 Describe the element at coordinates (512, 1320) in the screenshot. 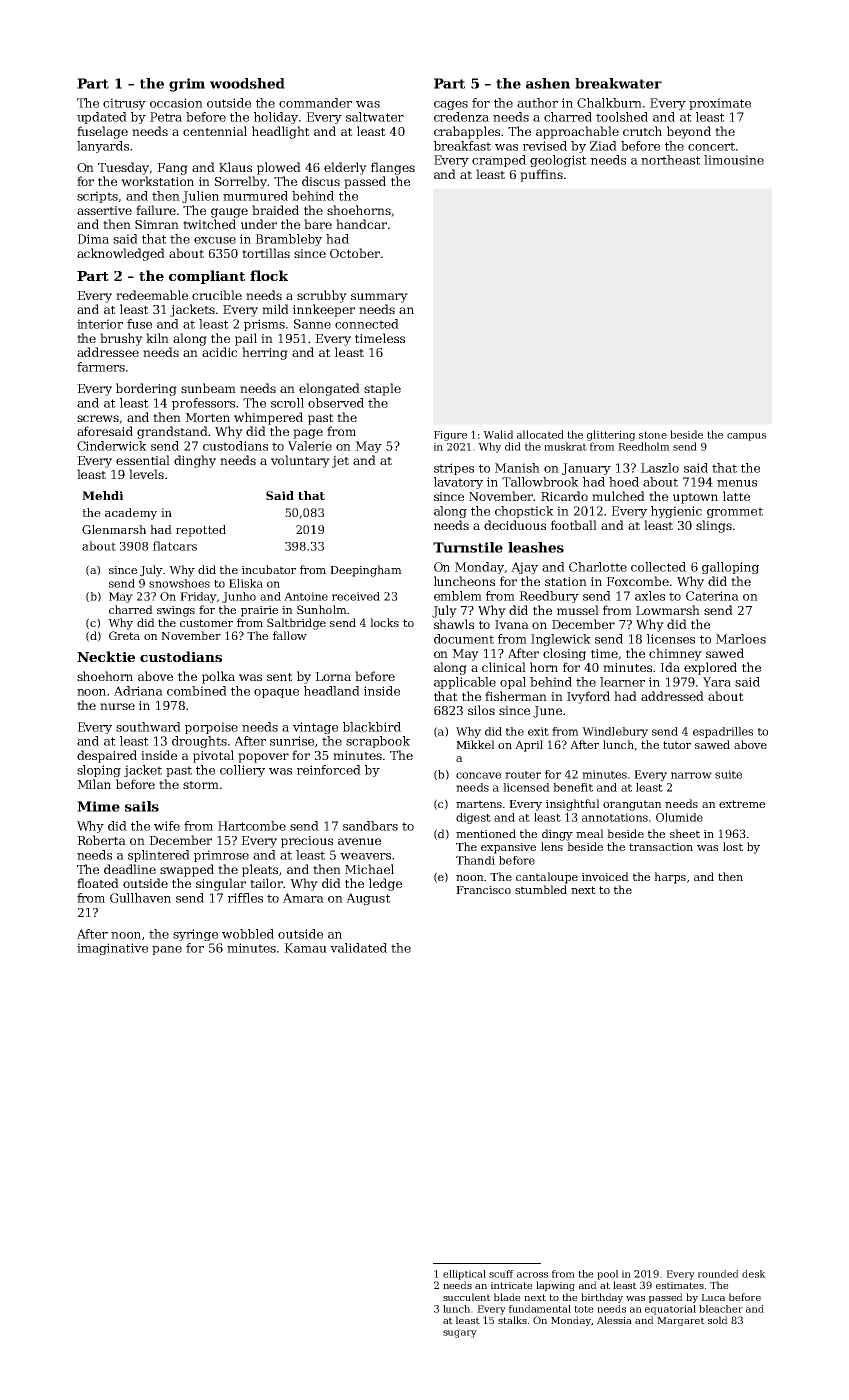

I see `stalks` at that location.
